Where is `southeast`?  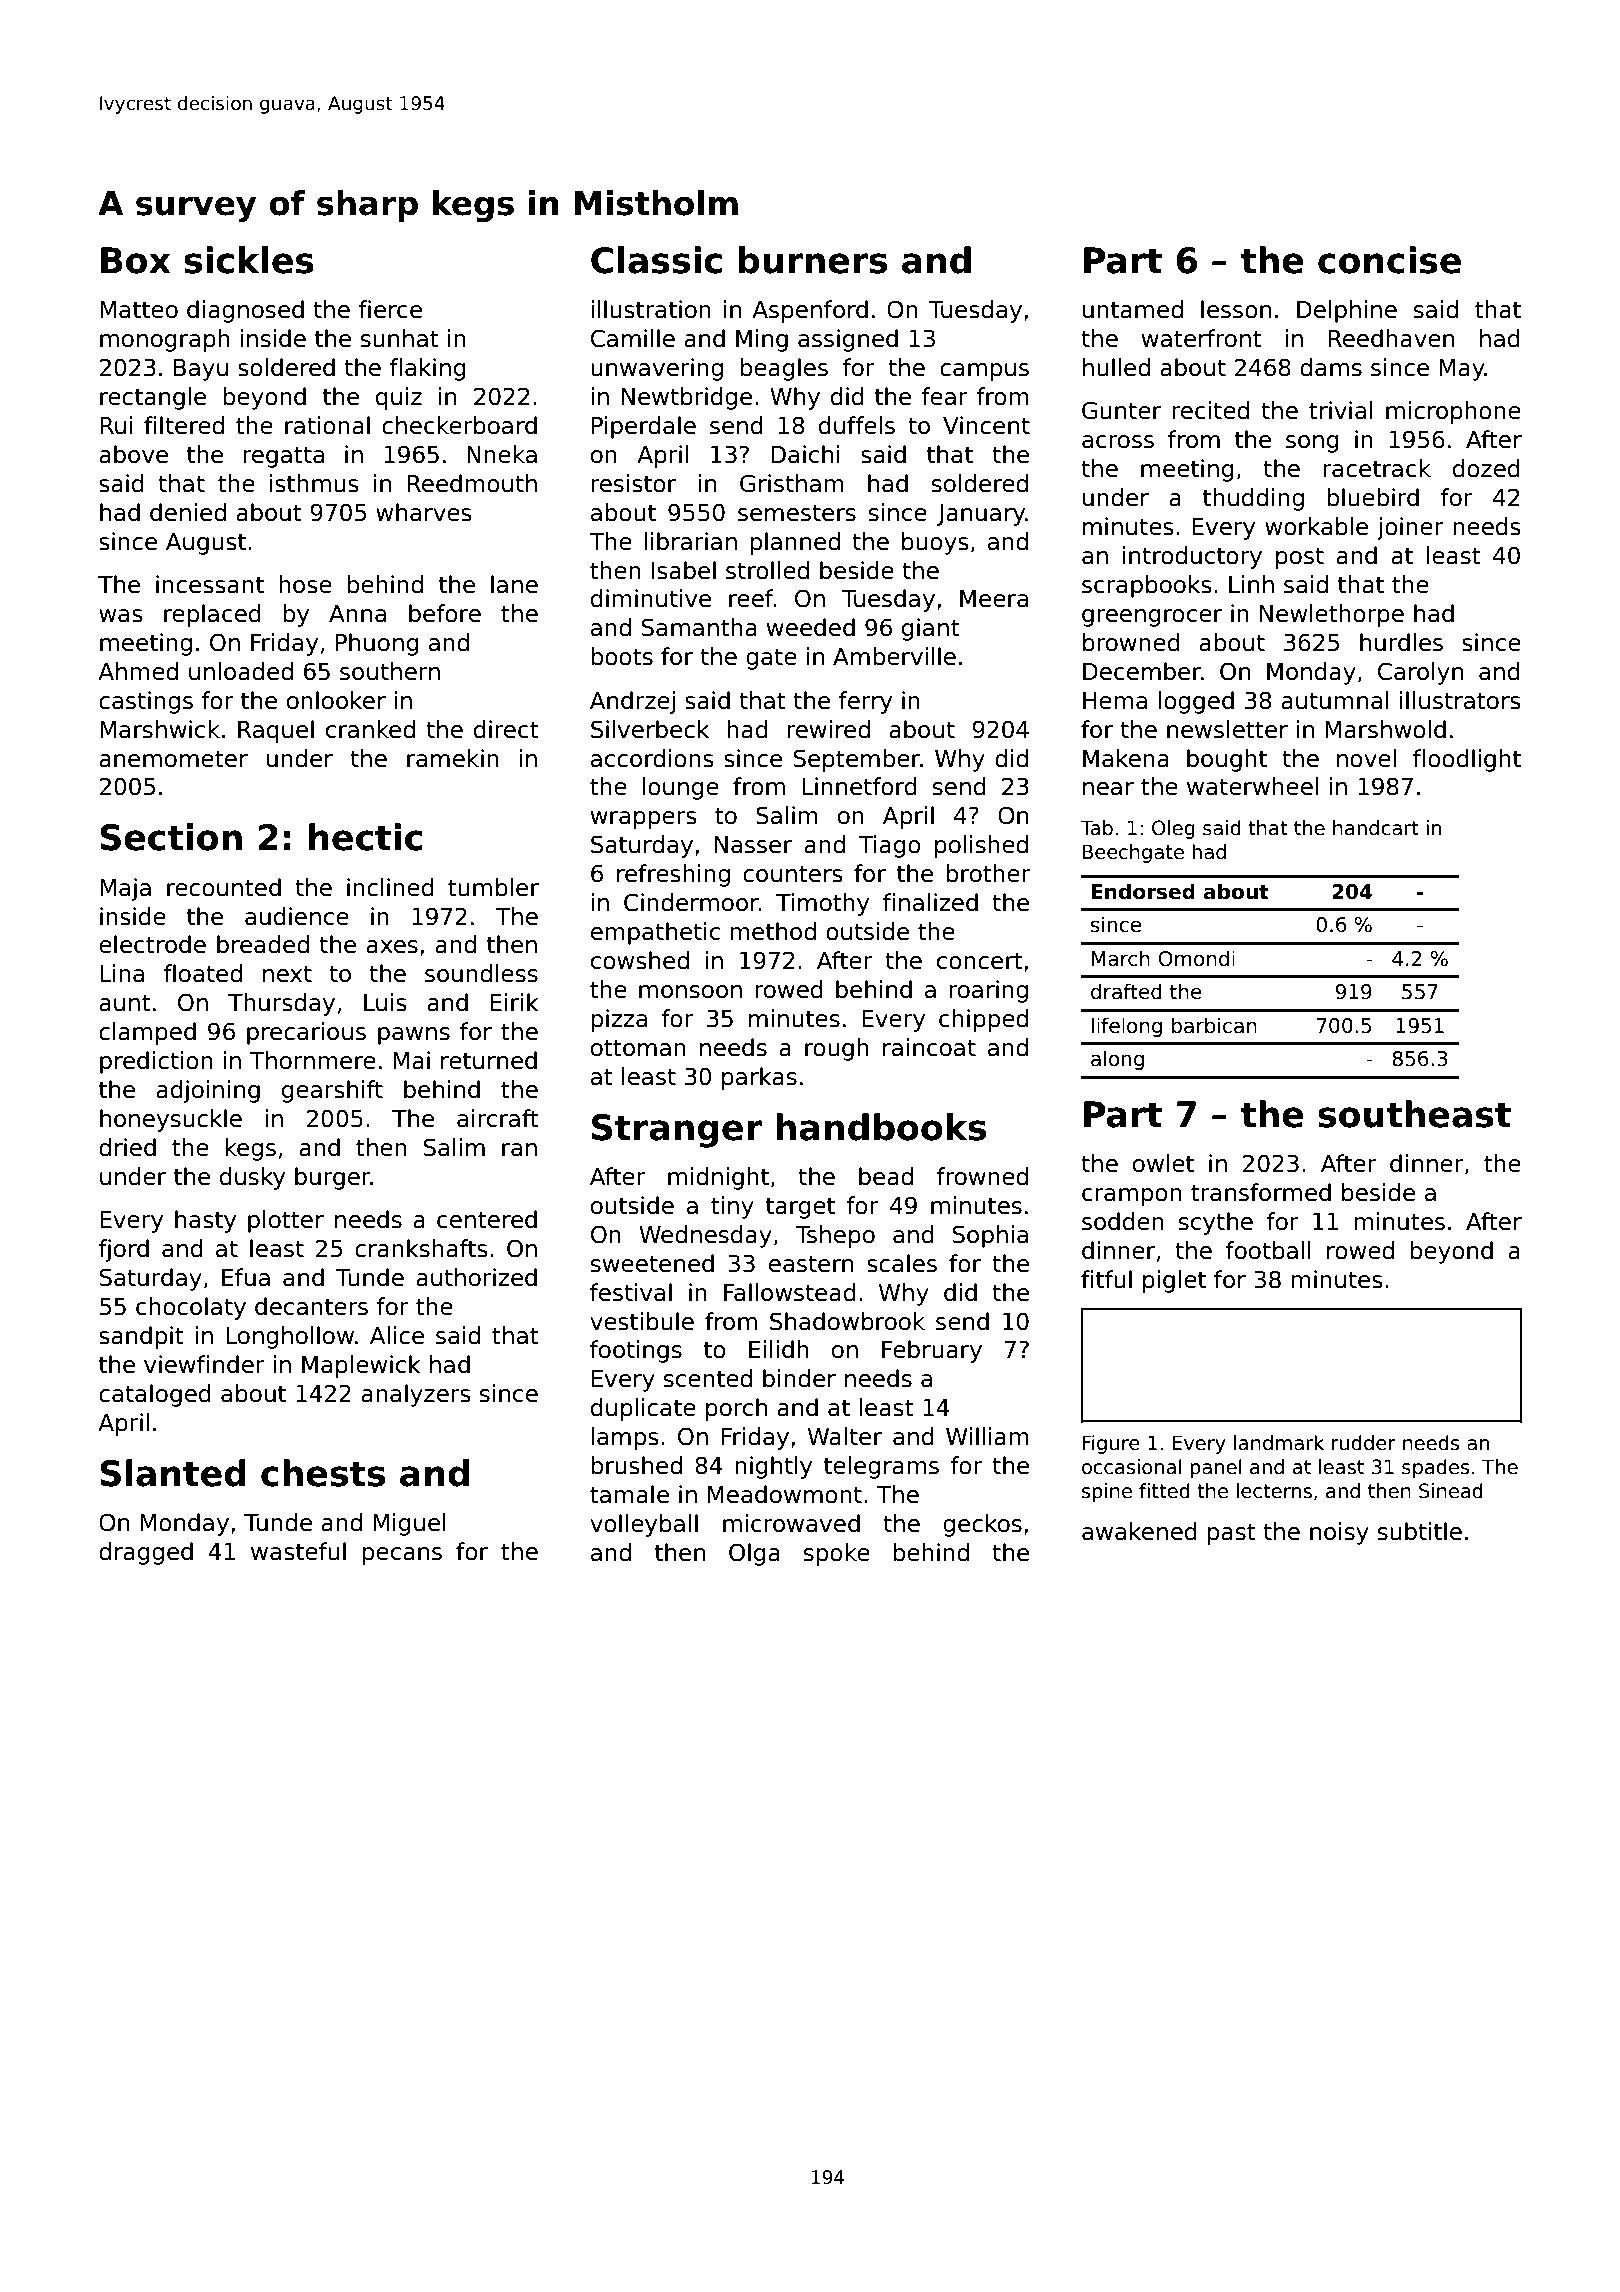 southeast is located at coordinates (1414, 1114).
